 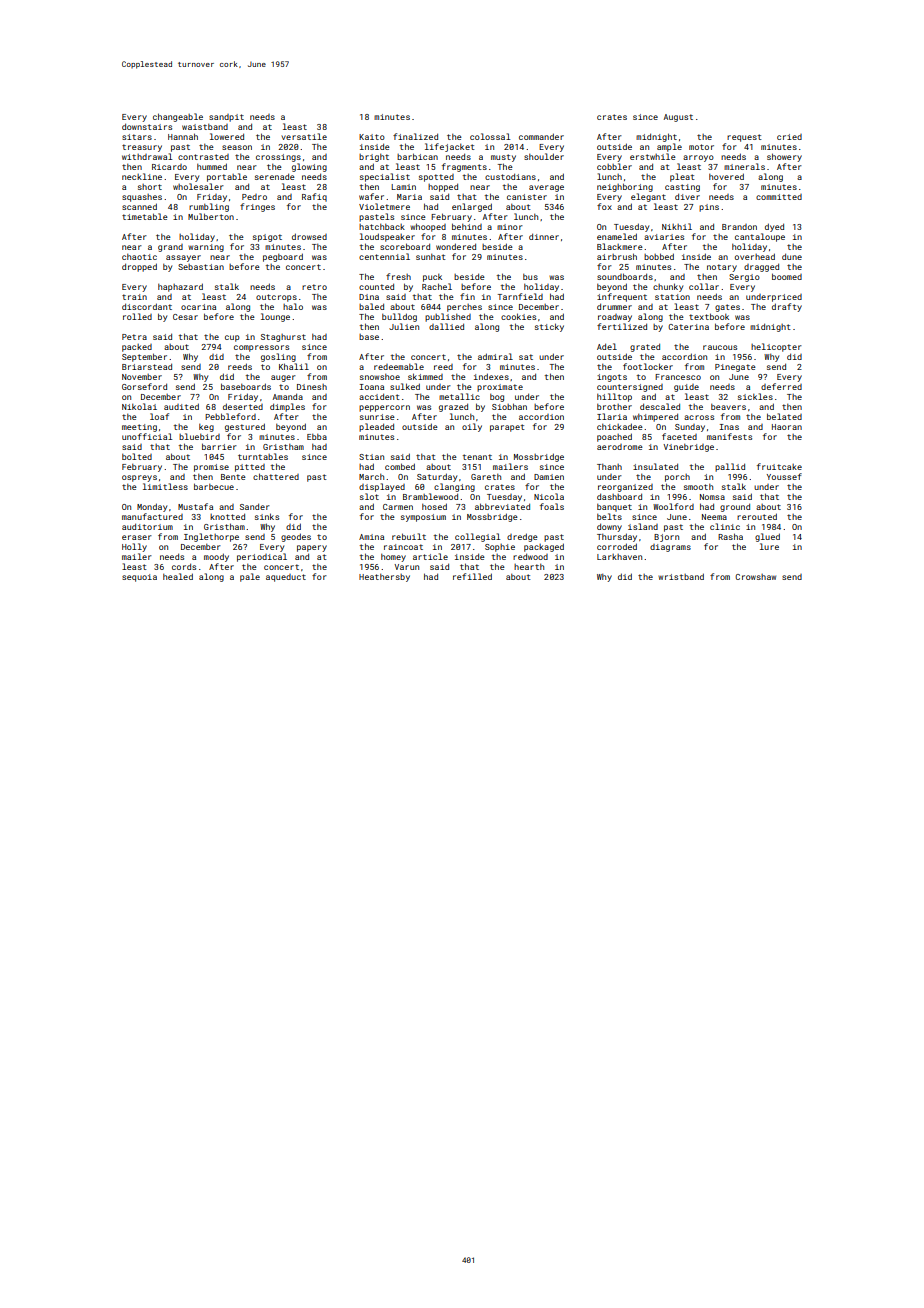 What do you see at coordinates (374, 158) in the screenshot?
I see `bright` at bounding box center [374, 158].
